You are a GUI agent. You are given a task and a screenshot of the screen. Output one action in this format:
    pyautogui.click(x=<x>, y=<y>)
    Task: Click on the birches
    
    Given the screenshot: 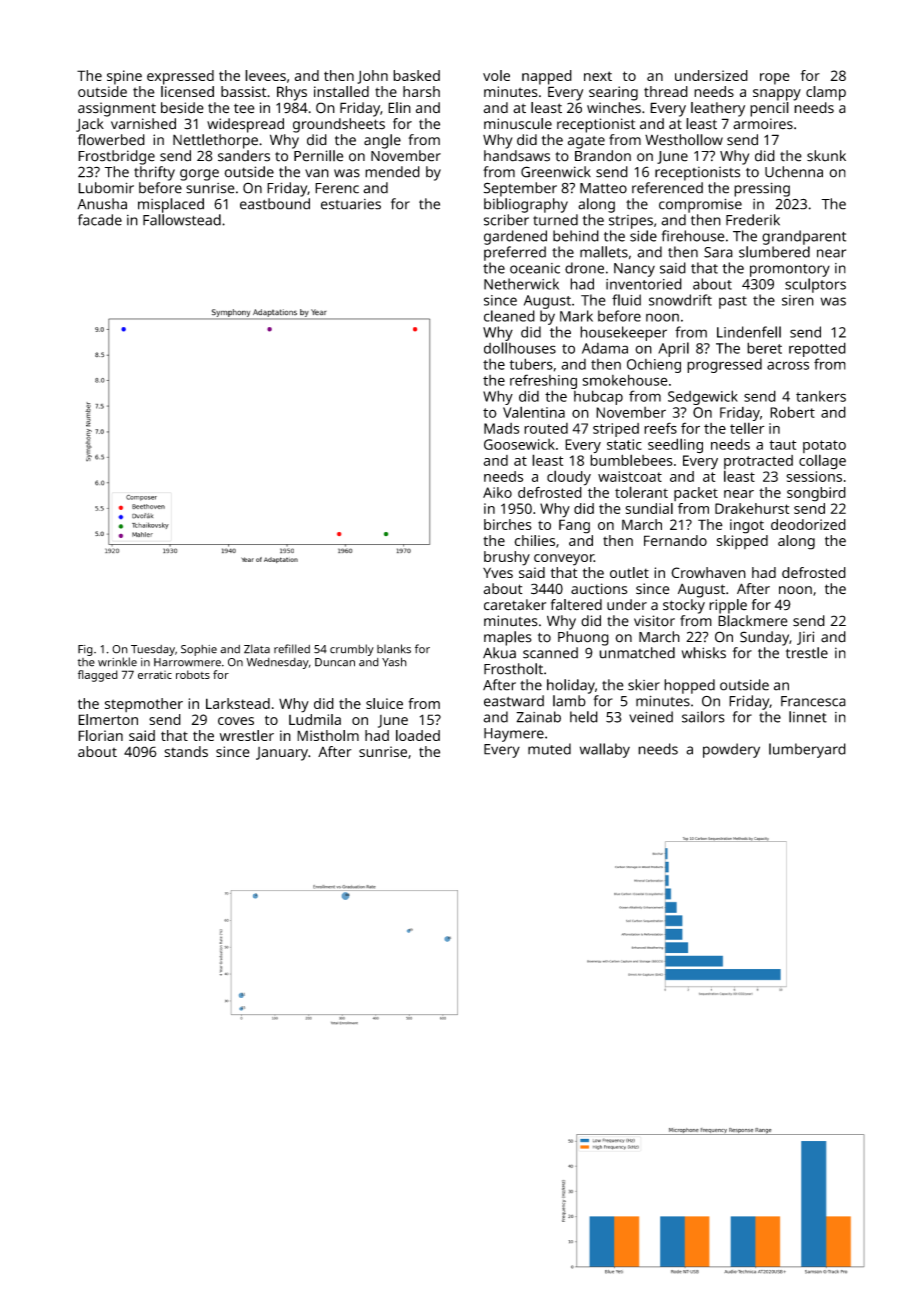 What is the action you would take?
    pyautogui.click(x=508, y=524)
